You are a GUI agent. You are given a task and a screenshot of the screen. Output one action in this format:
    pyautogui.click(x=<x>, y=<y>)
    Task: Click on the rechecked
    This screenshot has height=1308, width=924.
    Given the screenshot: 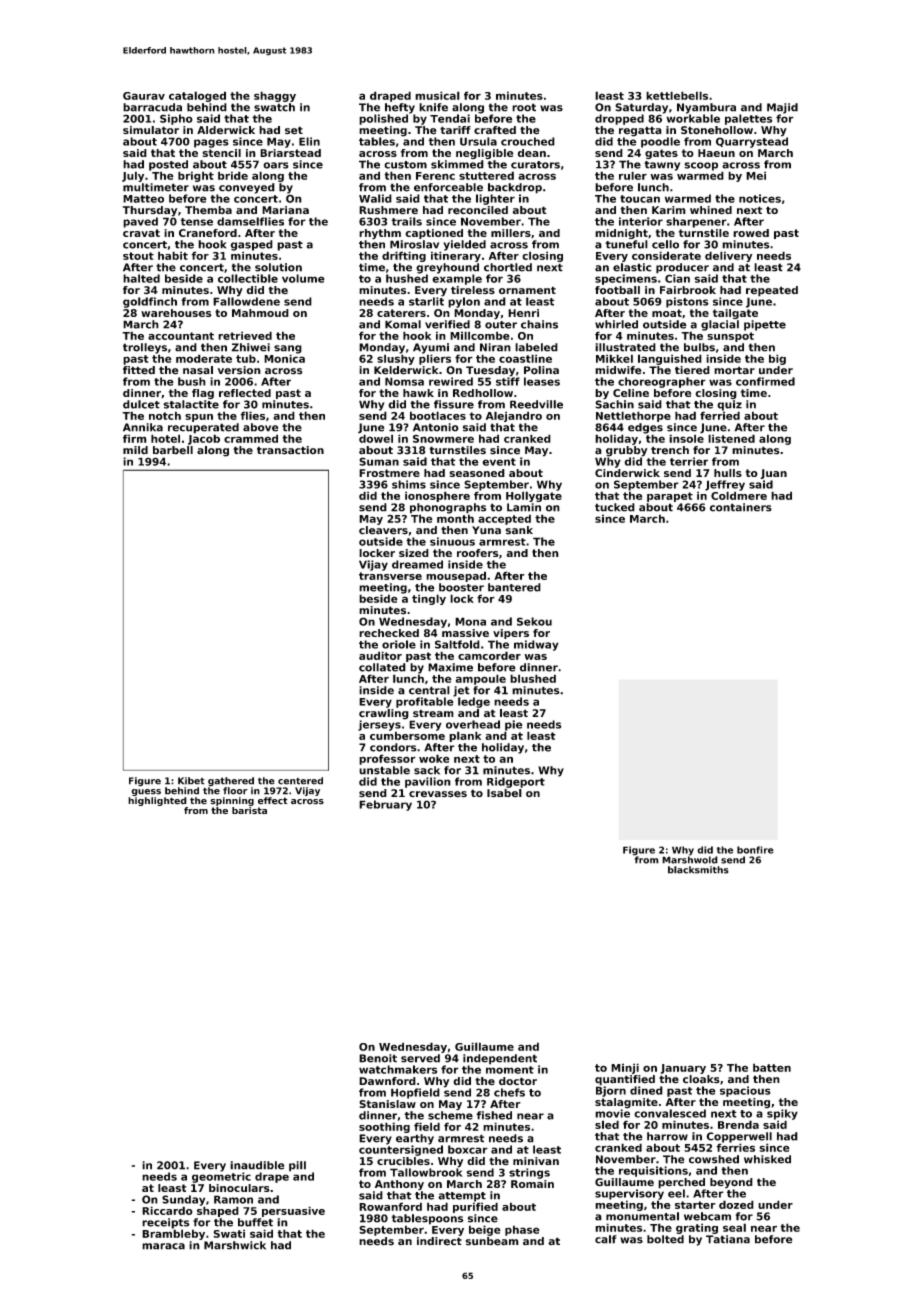 What is the action you would take?
    pyautogui.click(x=389, y=633)
